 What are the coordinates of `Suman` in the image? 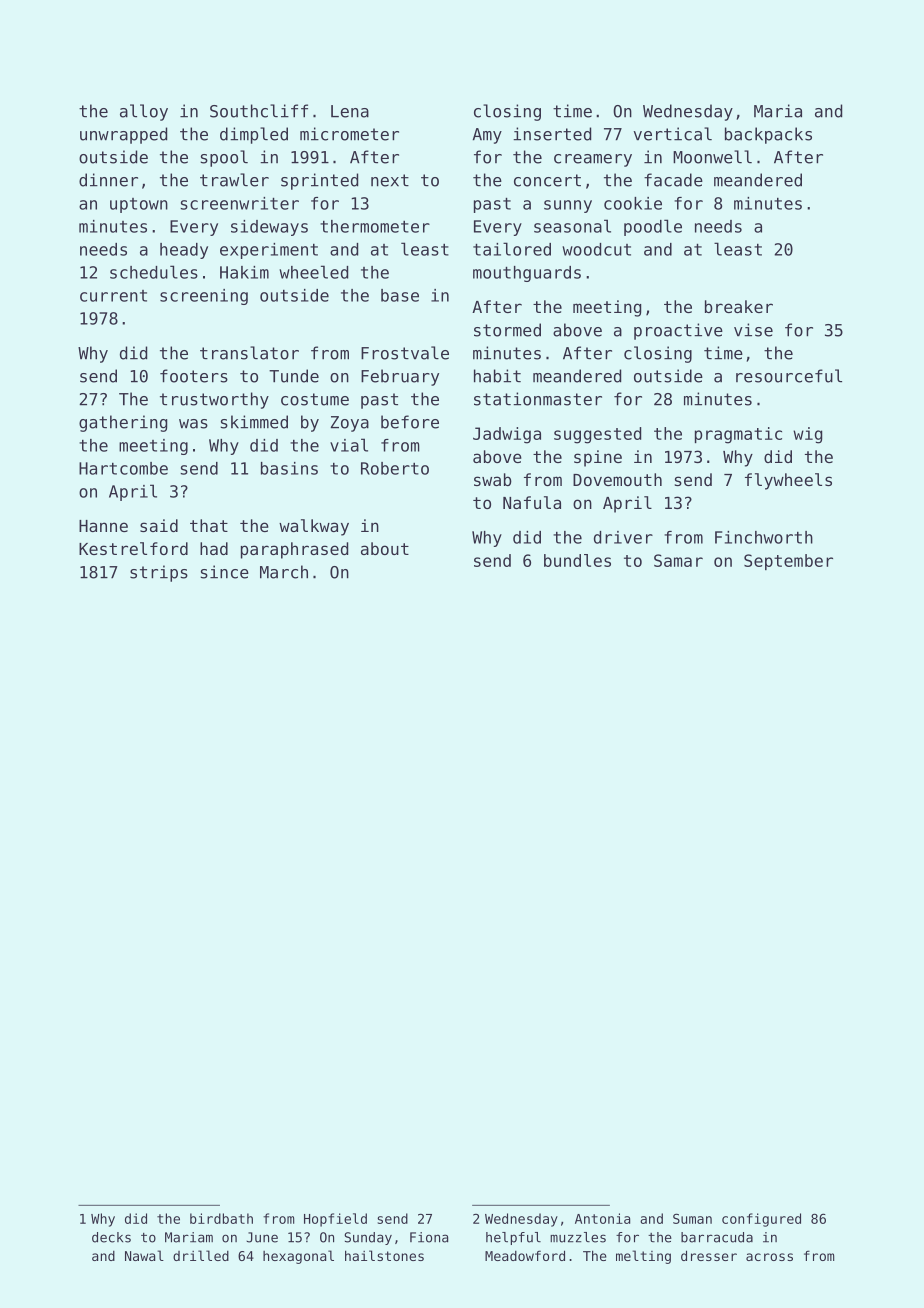 It's located at (692, 1218).
